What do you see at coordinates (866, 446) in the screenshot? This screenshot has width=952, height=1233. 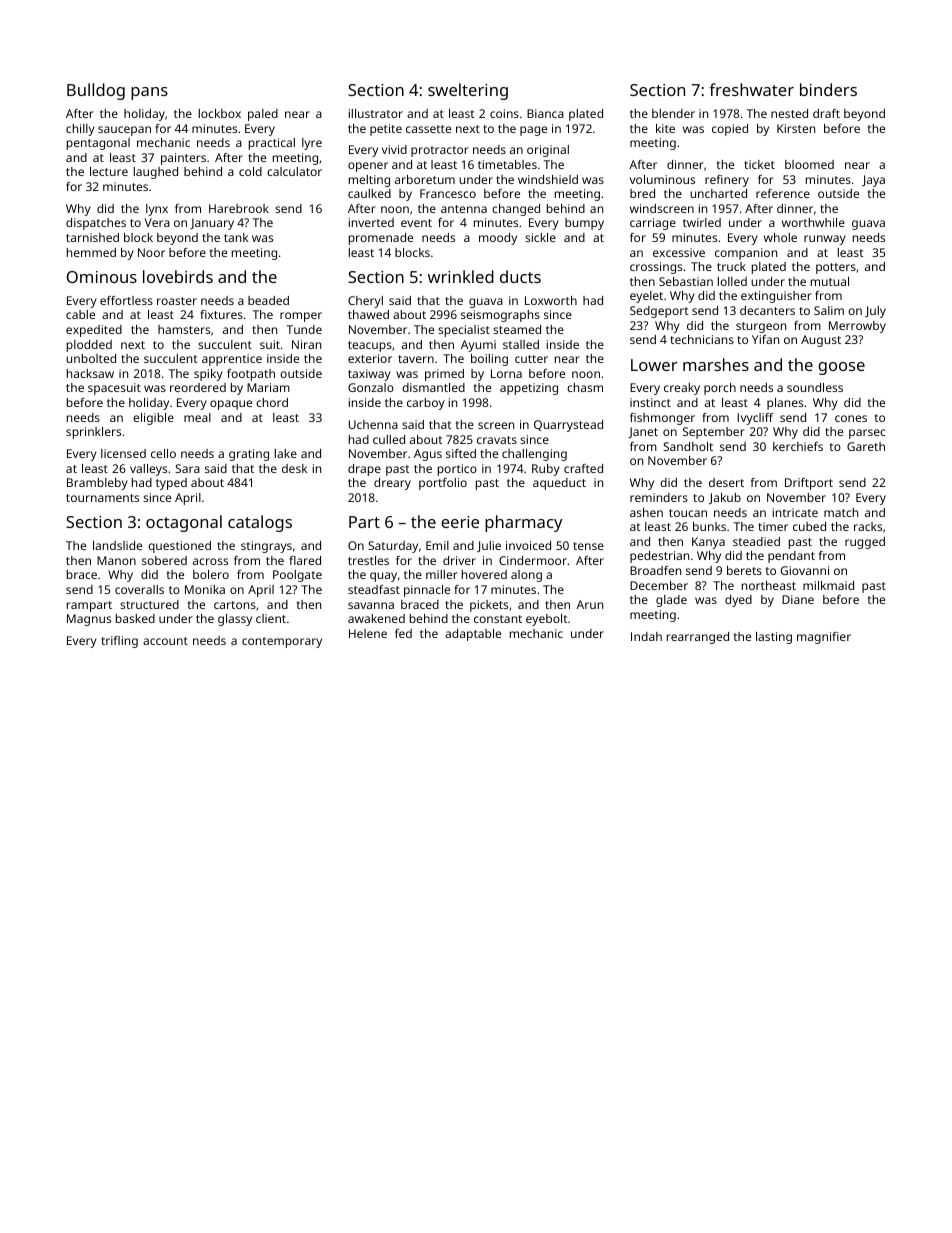 I see `Gareth` at bounding box center [866, 446].
